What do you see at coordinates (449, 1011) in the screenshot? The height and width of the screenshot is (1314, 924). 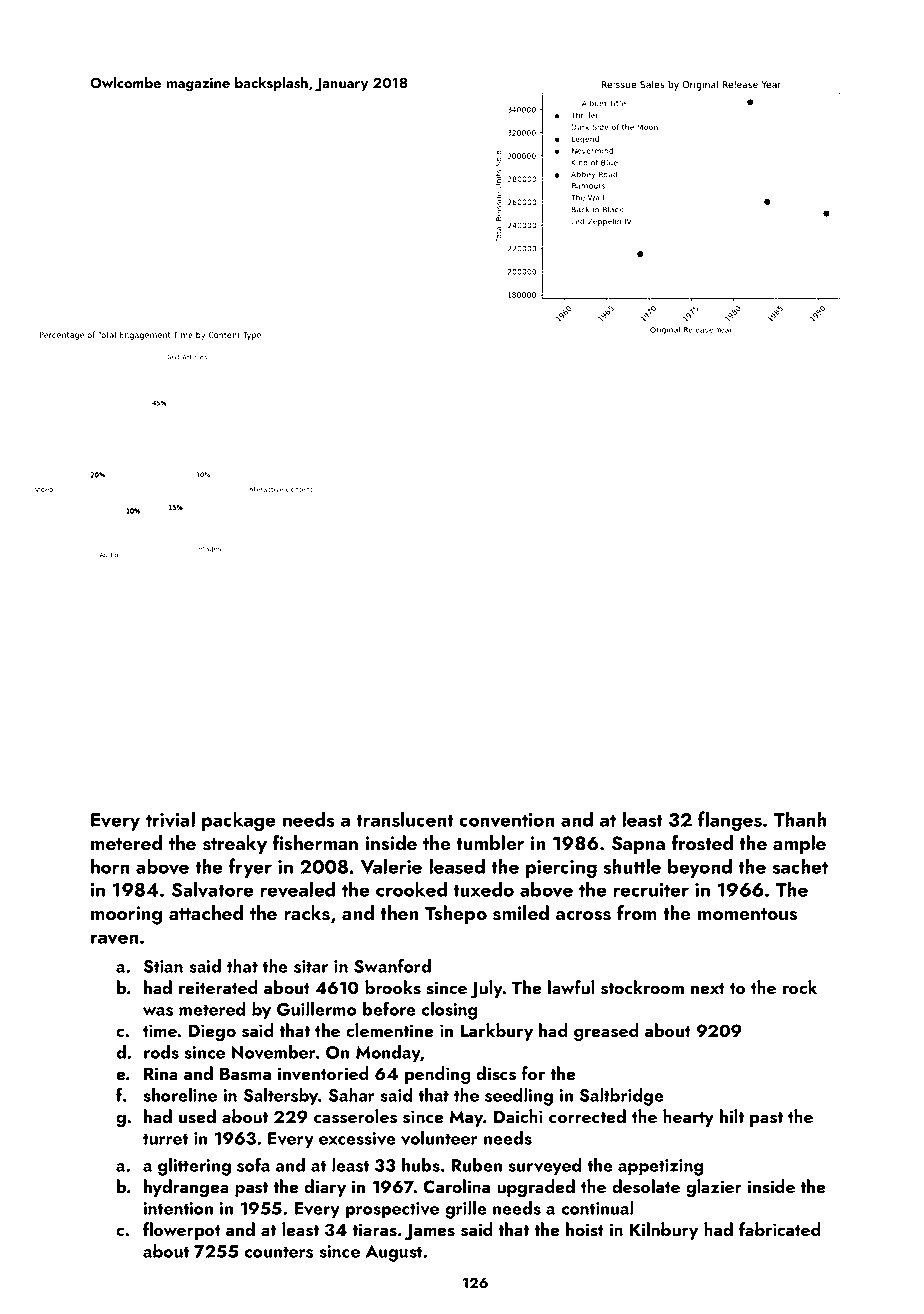 I see `closing` at bounding box center [449, 1011].
